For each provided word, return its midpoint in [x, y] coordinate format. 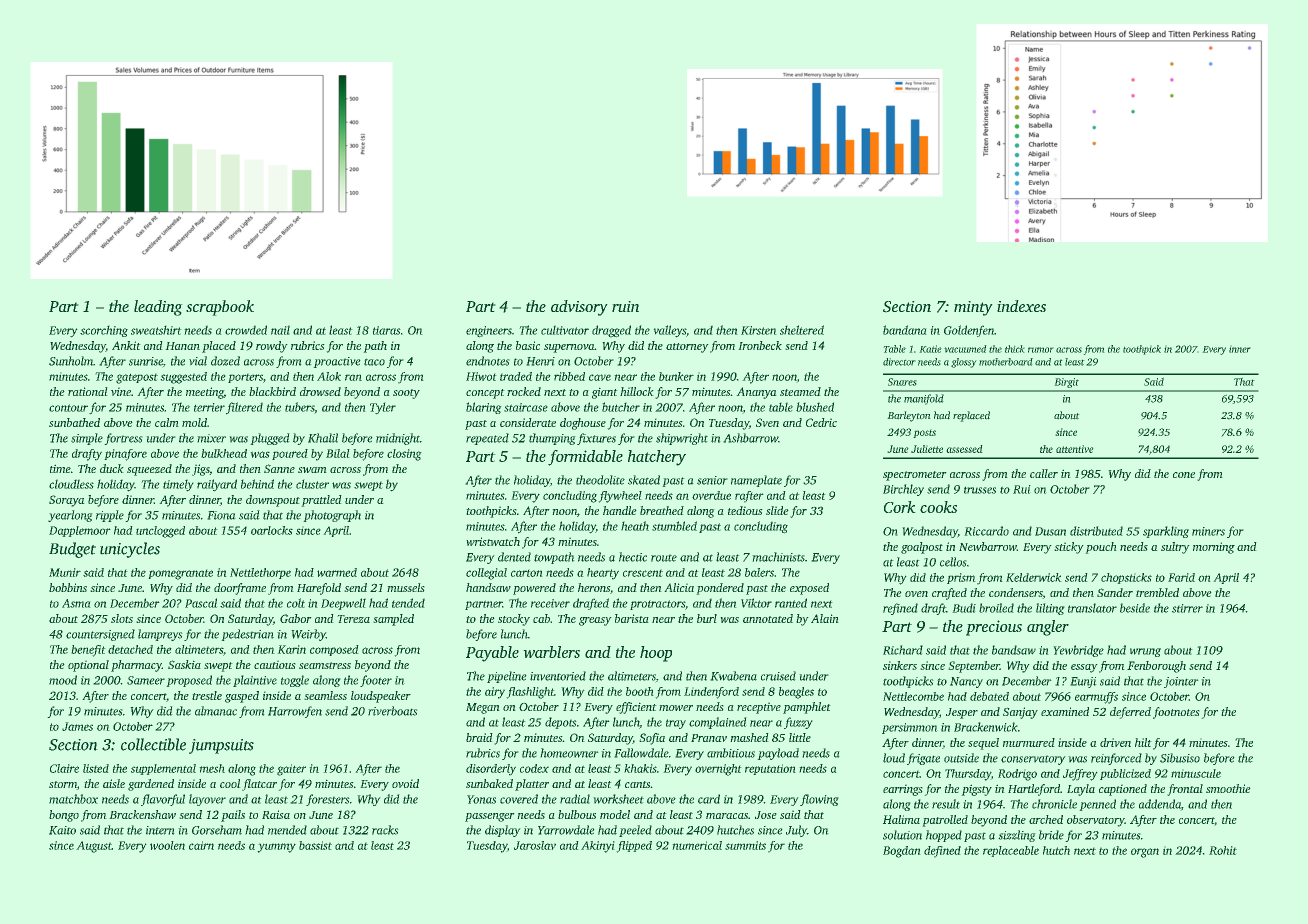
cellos [953, 562]
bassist [315, 845]
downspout [273, 501]
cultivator [565, 330]
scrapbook [220, 308]
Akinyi [598, 847]
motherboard [1006, 362]
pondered [720, 589]
